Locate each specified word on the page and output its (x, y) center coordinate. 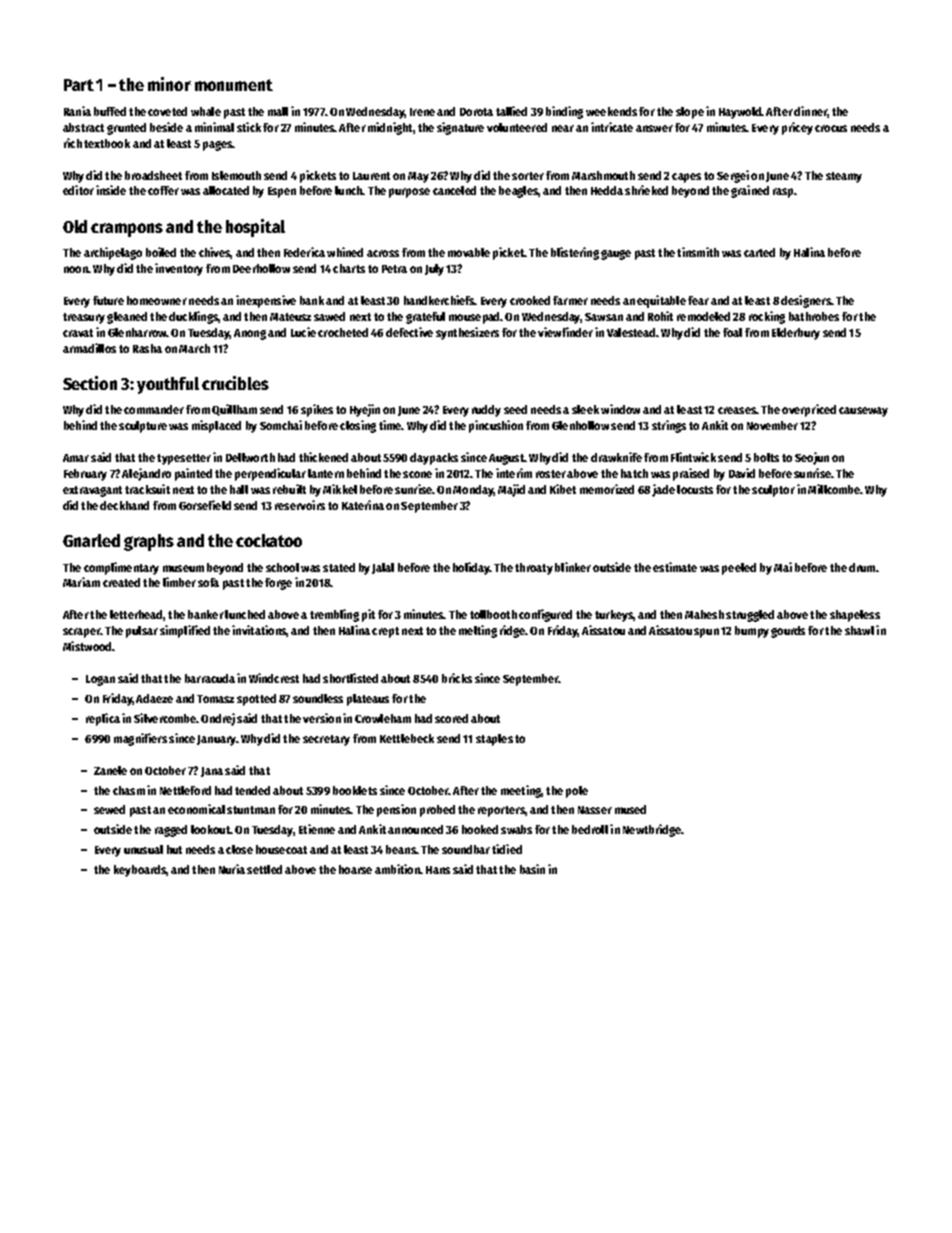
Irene (422, 112)
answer (654, 128)
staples (494, 740)
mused (630, 809)
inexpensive (266, 301)
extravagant (92, 491)
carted (759, 252)
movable (469, 252)
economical (196, 809)
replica (103, 719)
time (390, 425)
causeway (863, 412)
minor (169, 84)
